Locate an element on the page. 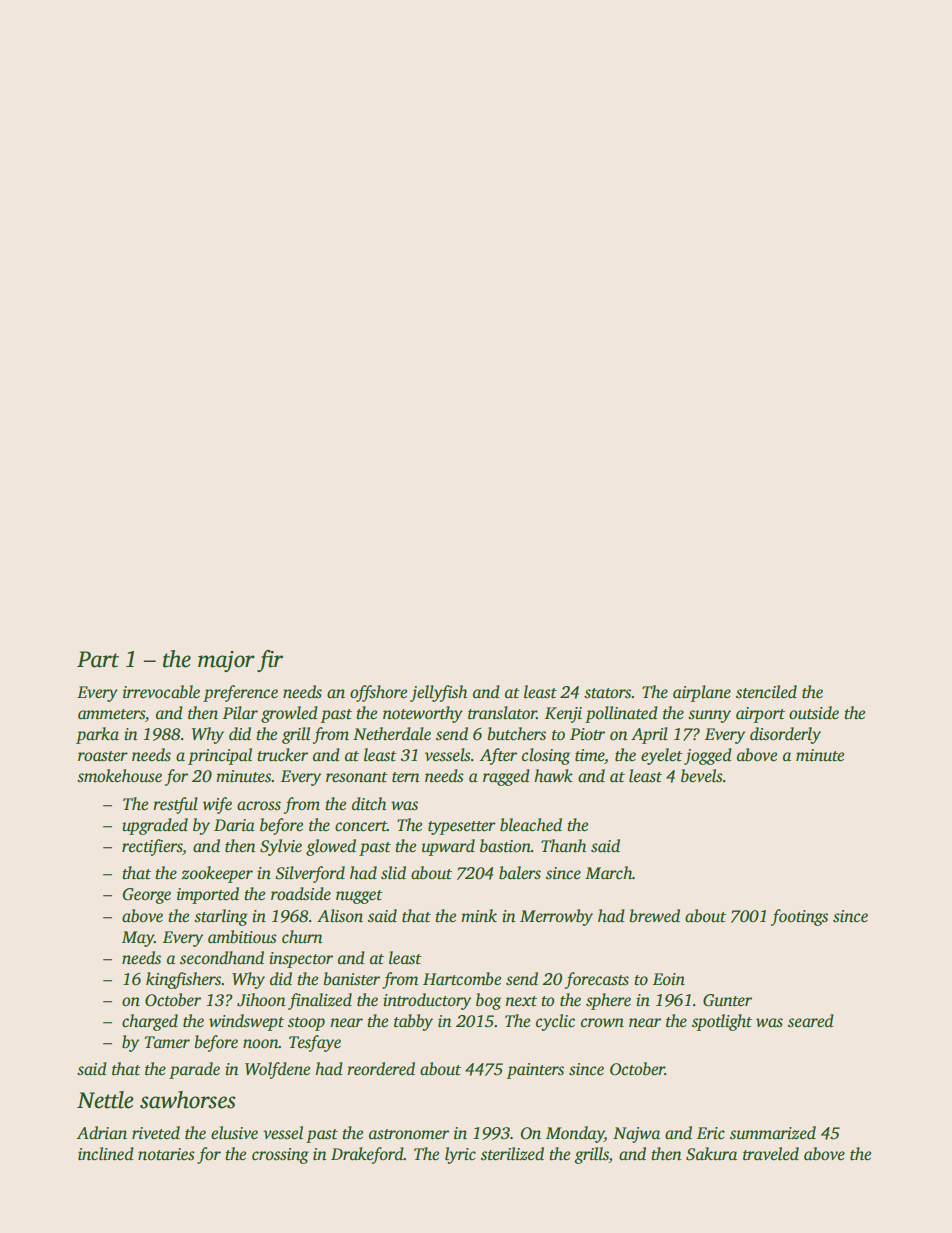 This page has height=1233, width=952. major is located at coordinates (226, 661).
